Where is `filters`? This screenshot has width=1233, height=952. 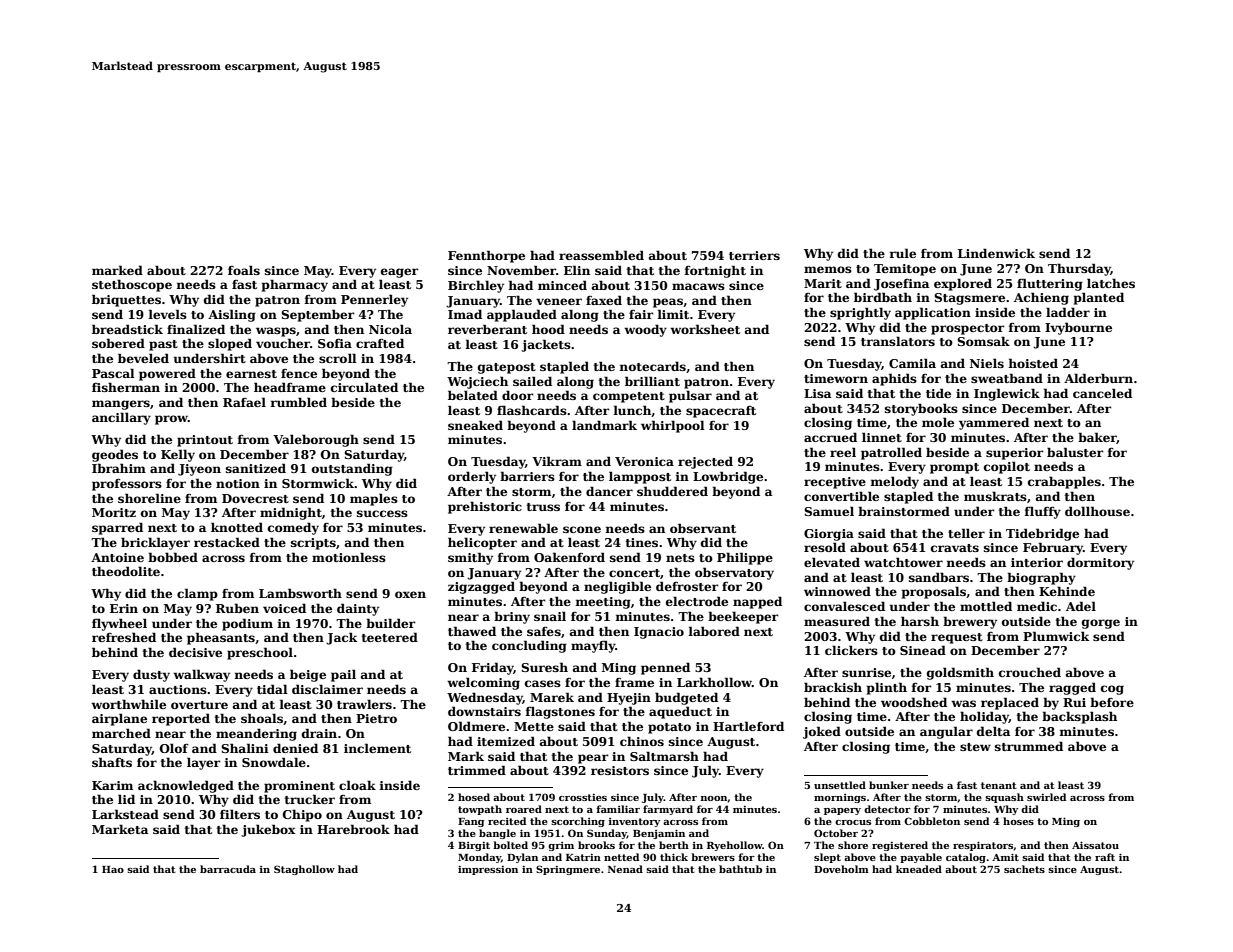 filters is located at coordinates (240, 814).
